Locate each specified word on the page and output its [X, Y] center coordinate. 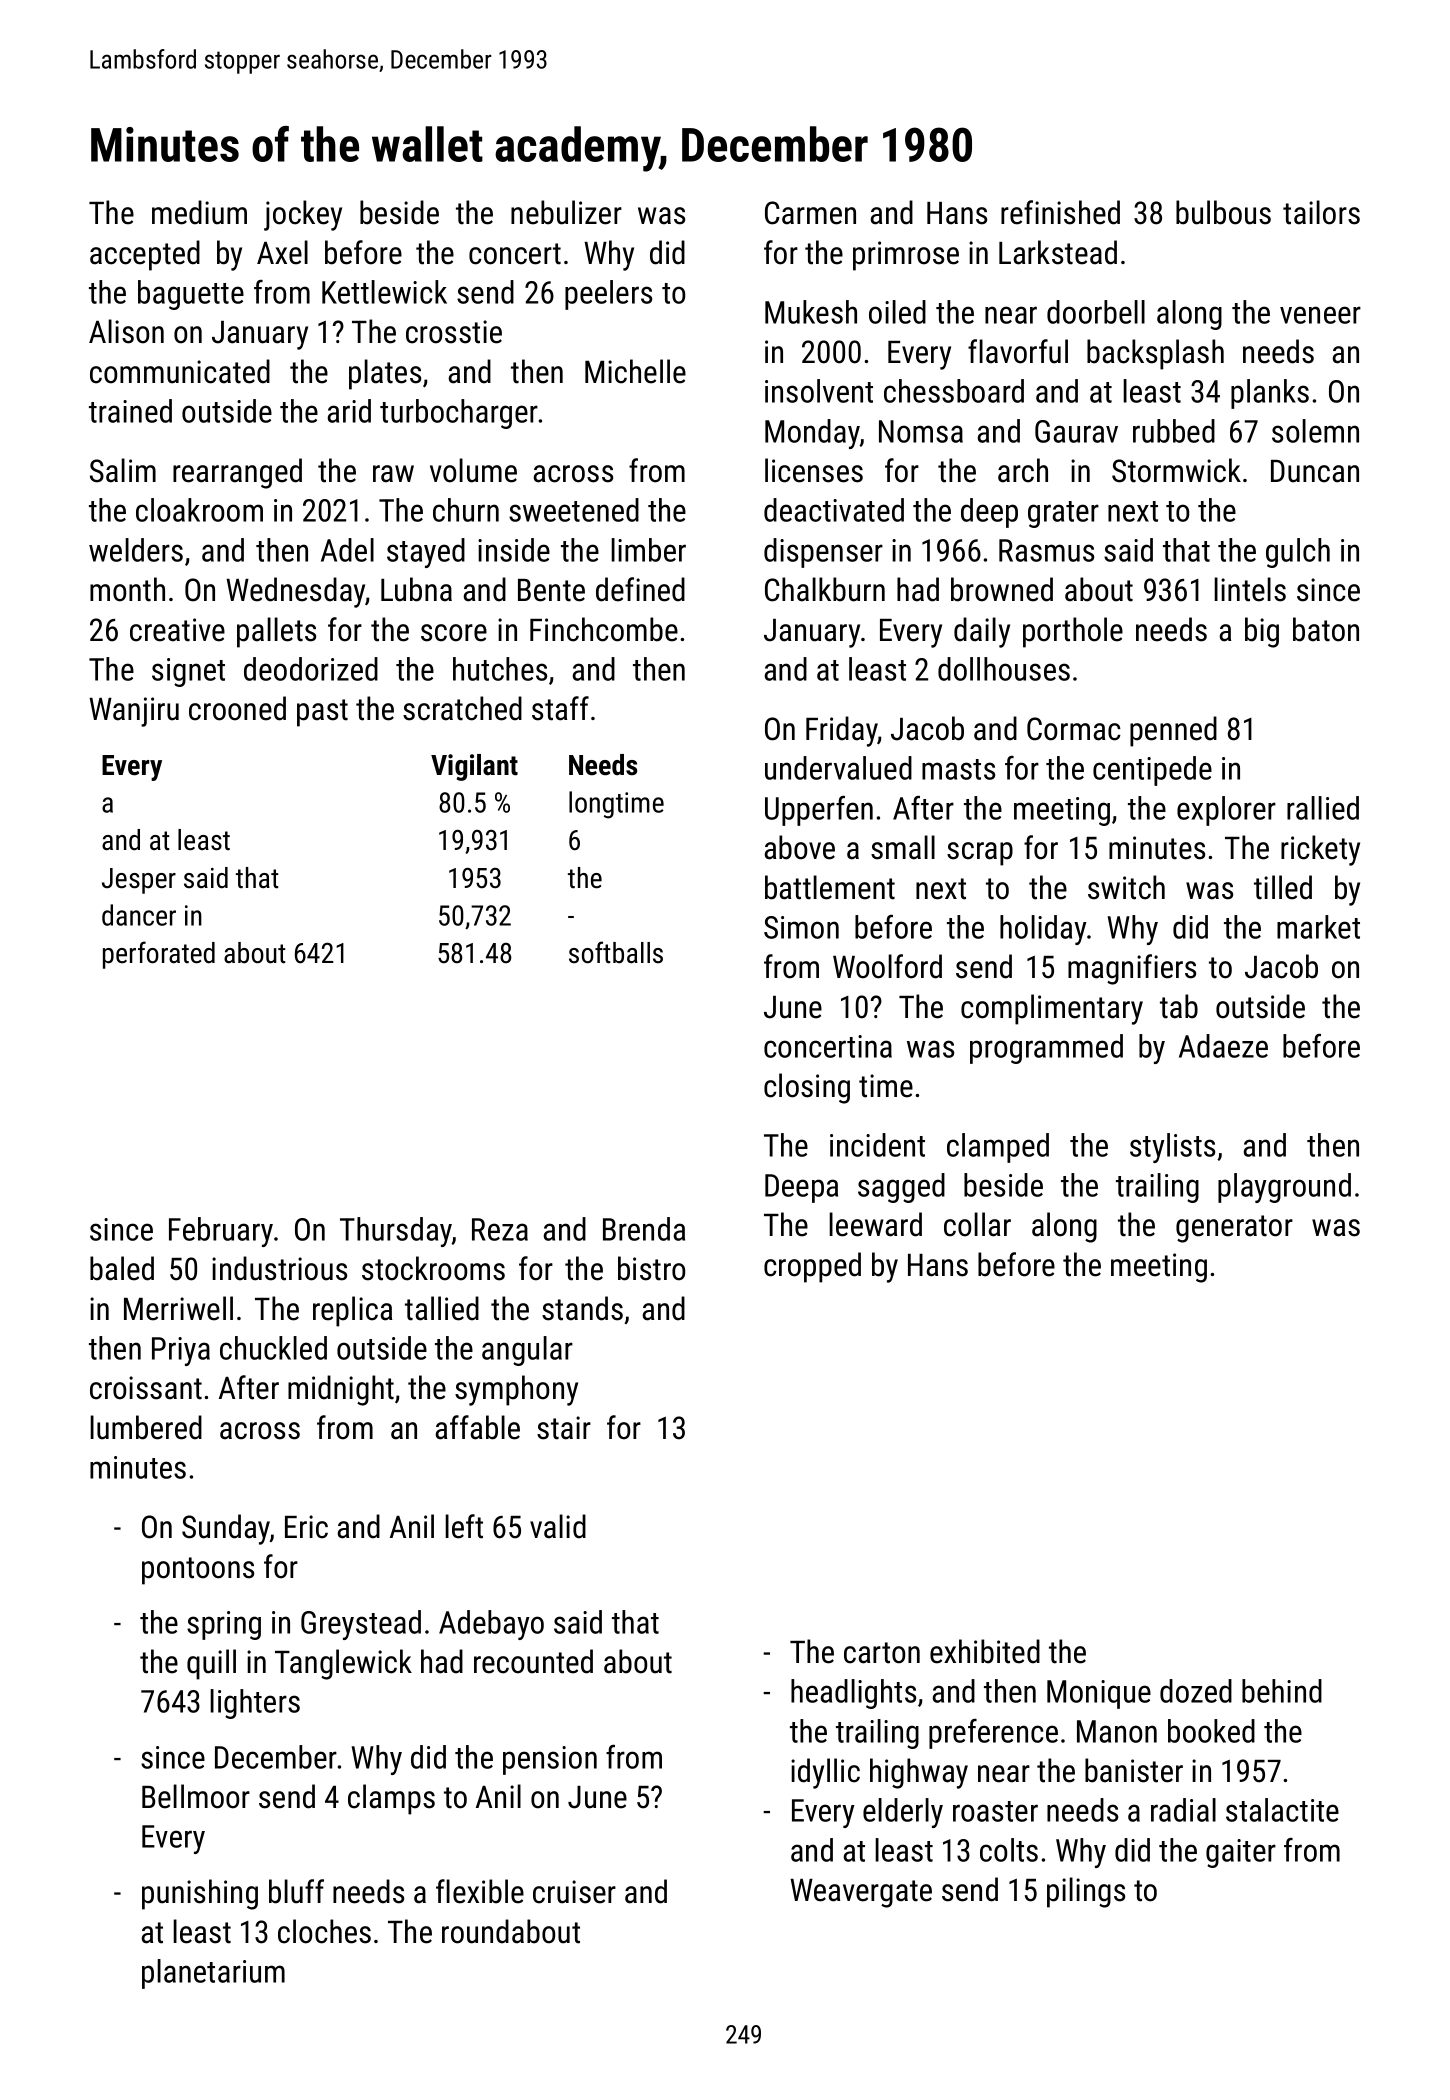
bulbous [1223, 212]
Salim [123, 470]
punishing [200, 1894]
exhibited [985, 1651]
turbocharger [459, 414]
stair [564, 1428]
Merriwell [178, 1308]
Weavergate [861, 1893]
